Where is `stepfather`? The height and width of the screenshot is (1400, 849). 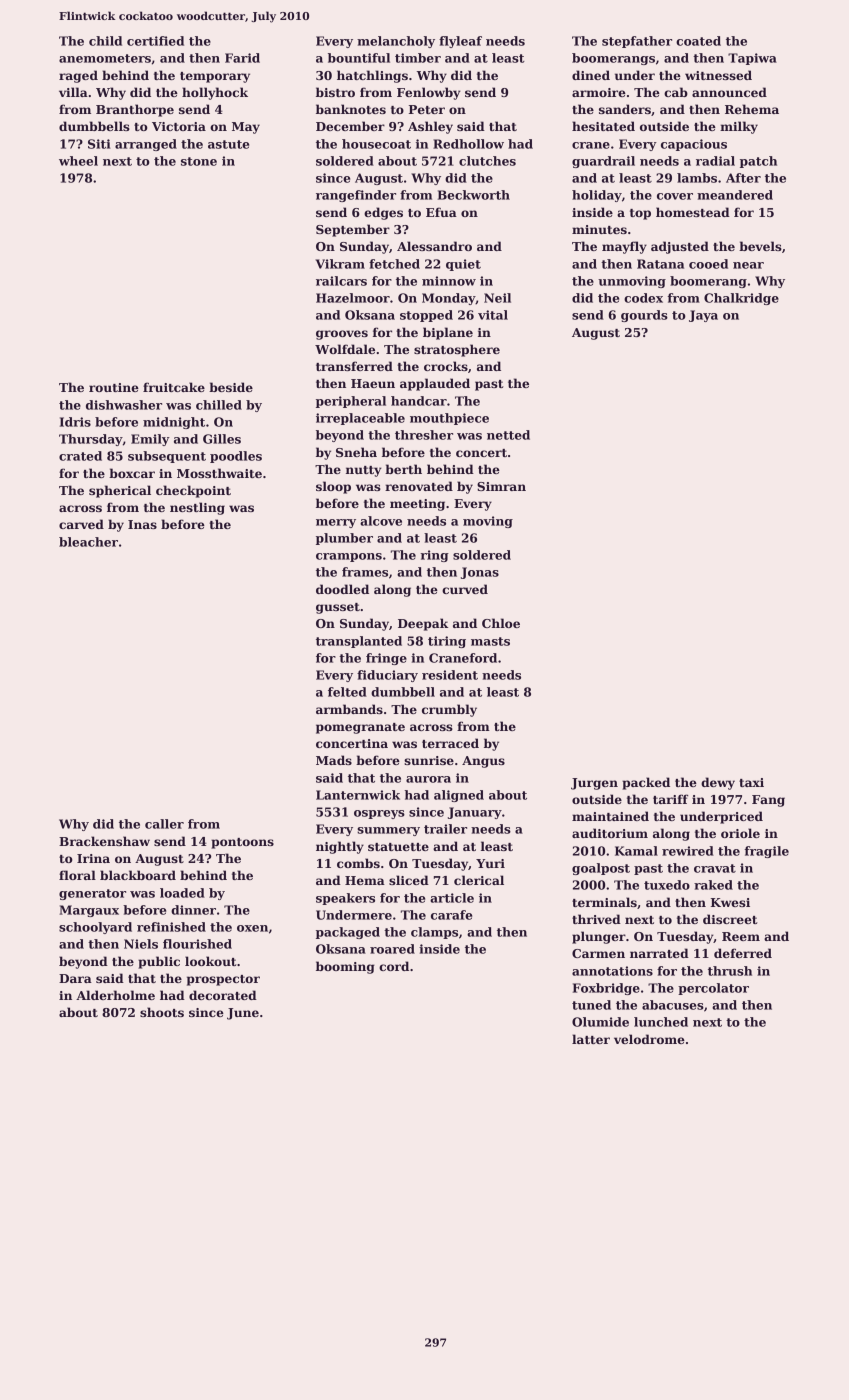 stepfather is located at coordinates (637, 42).
